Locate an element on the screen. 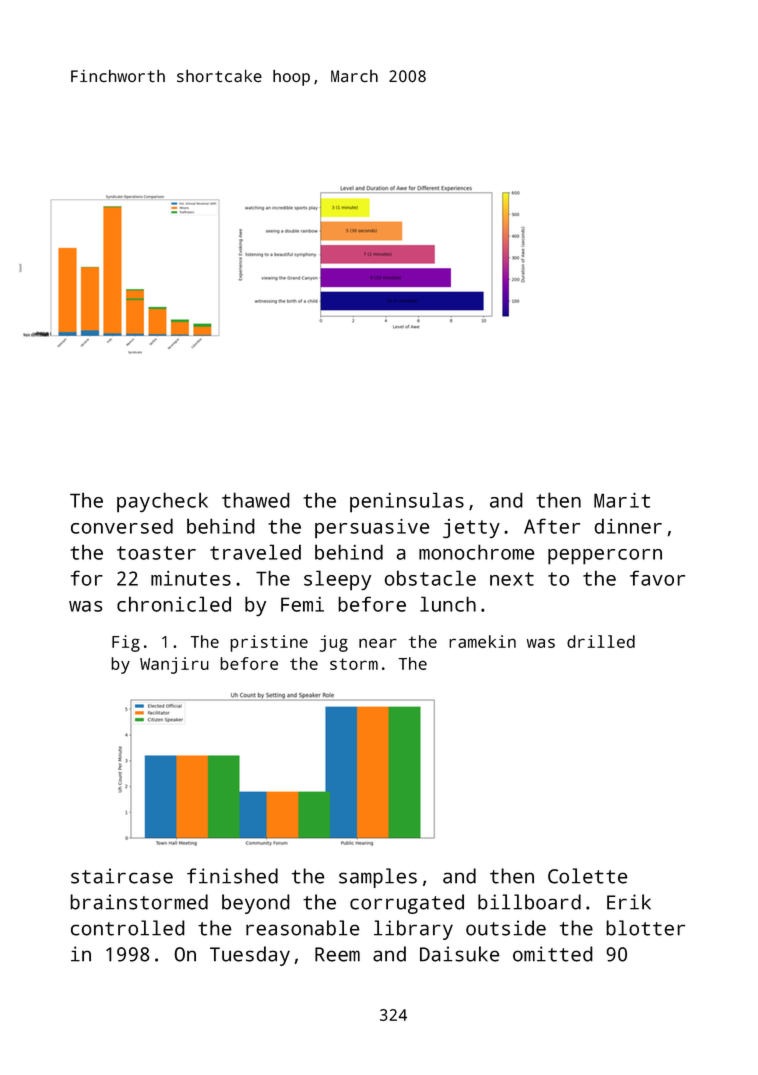  conversed is located at coordinates (122, 526).
